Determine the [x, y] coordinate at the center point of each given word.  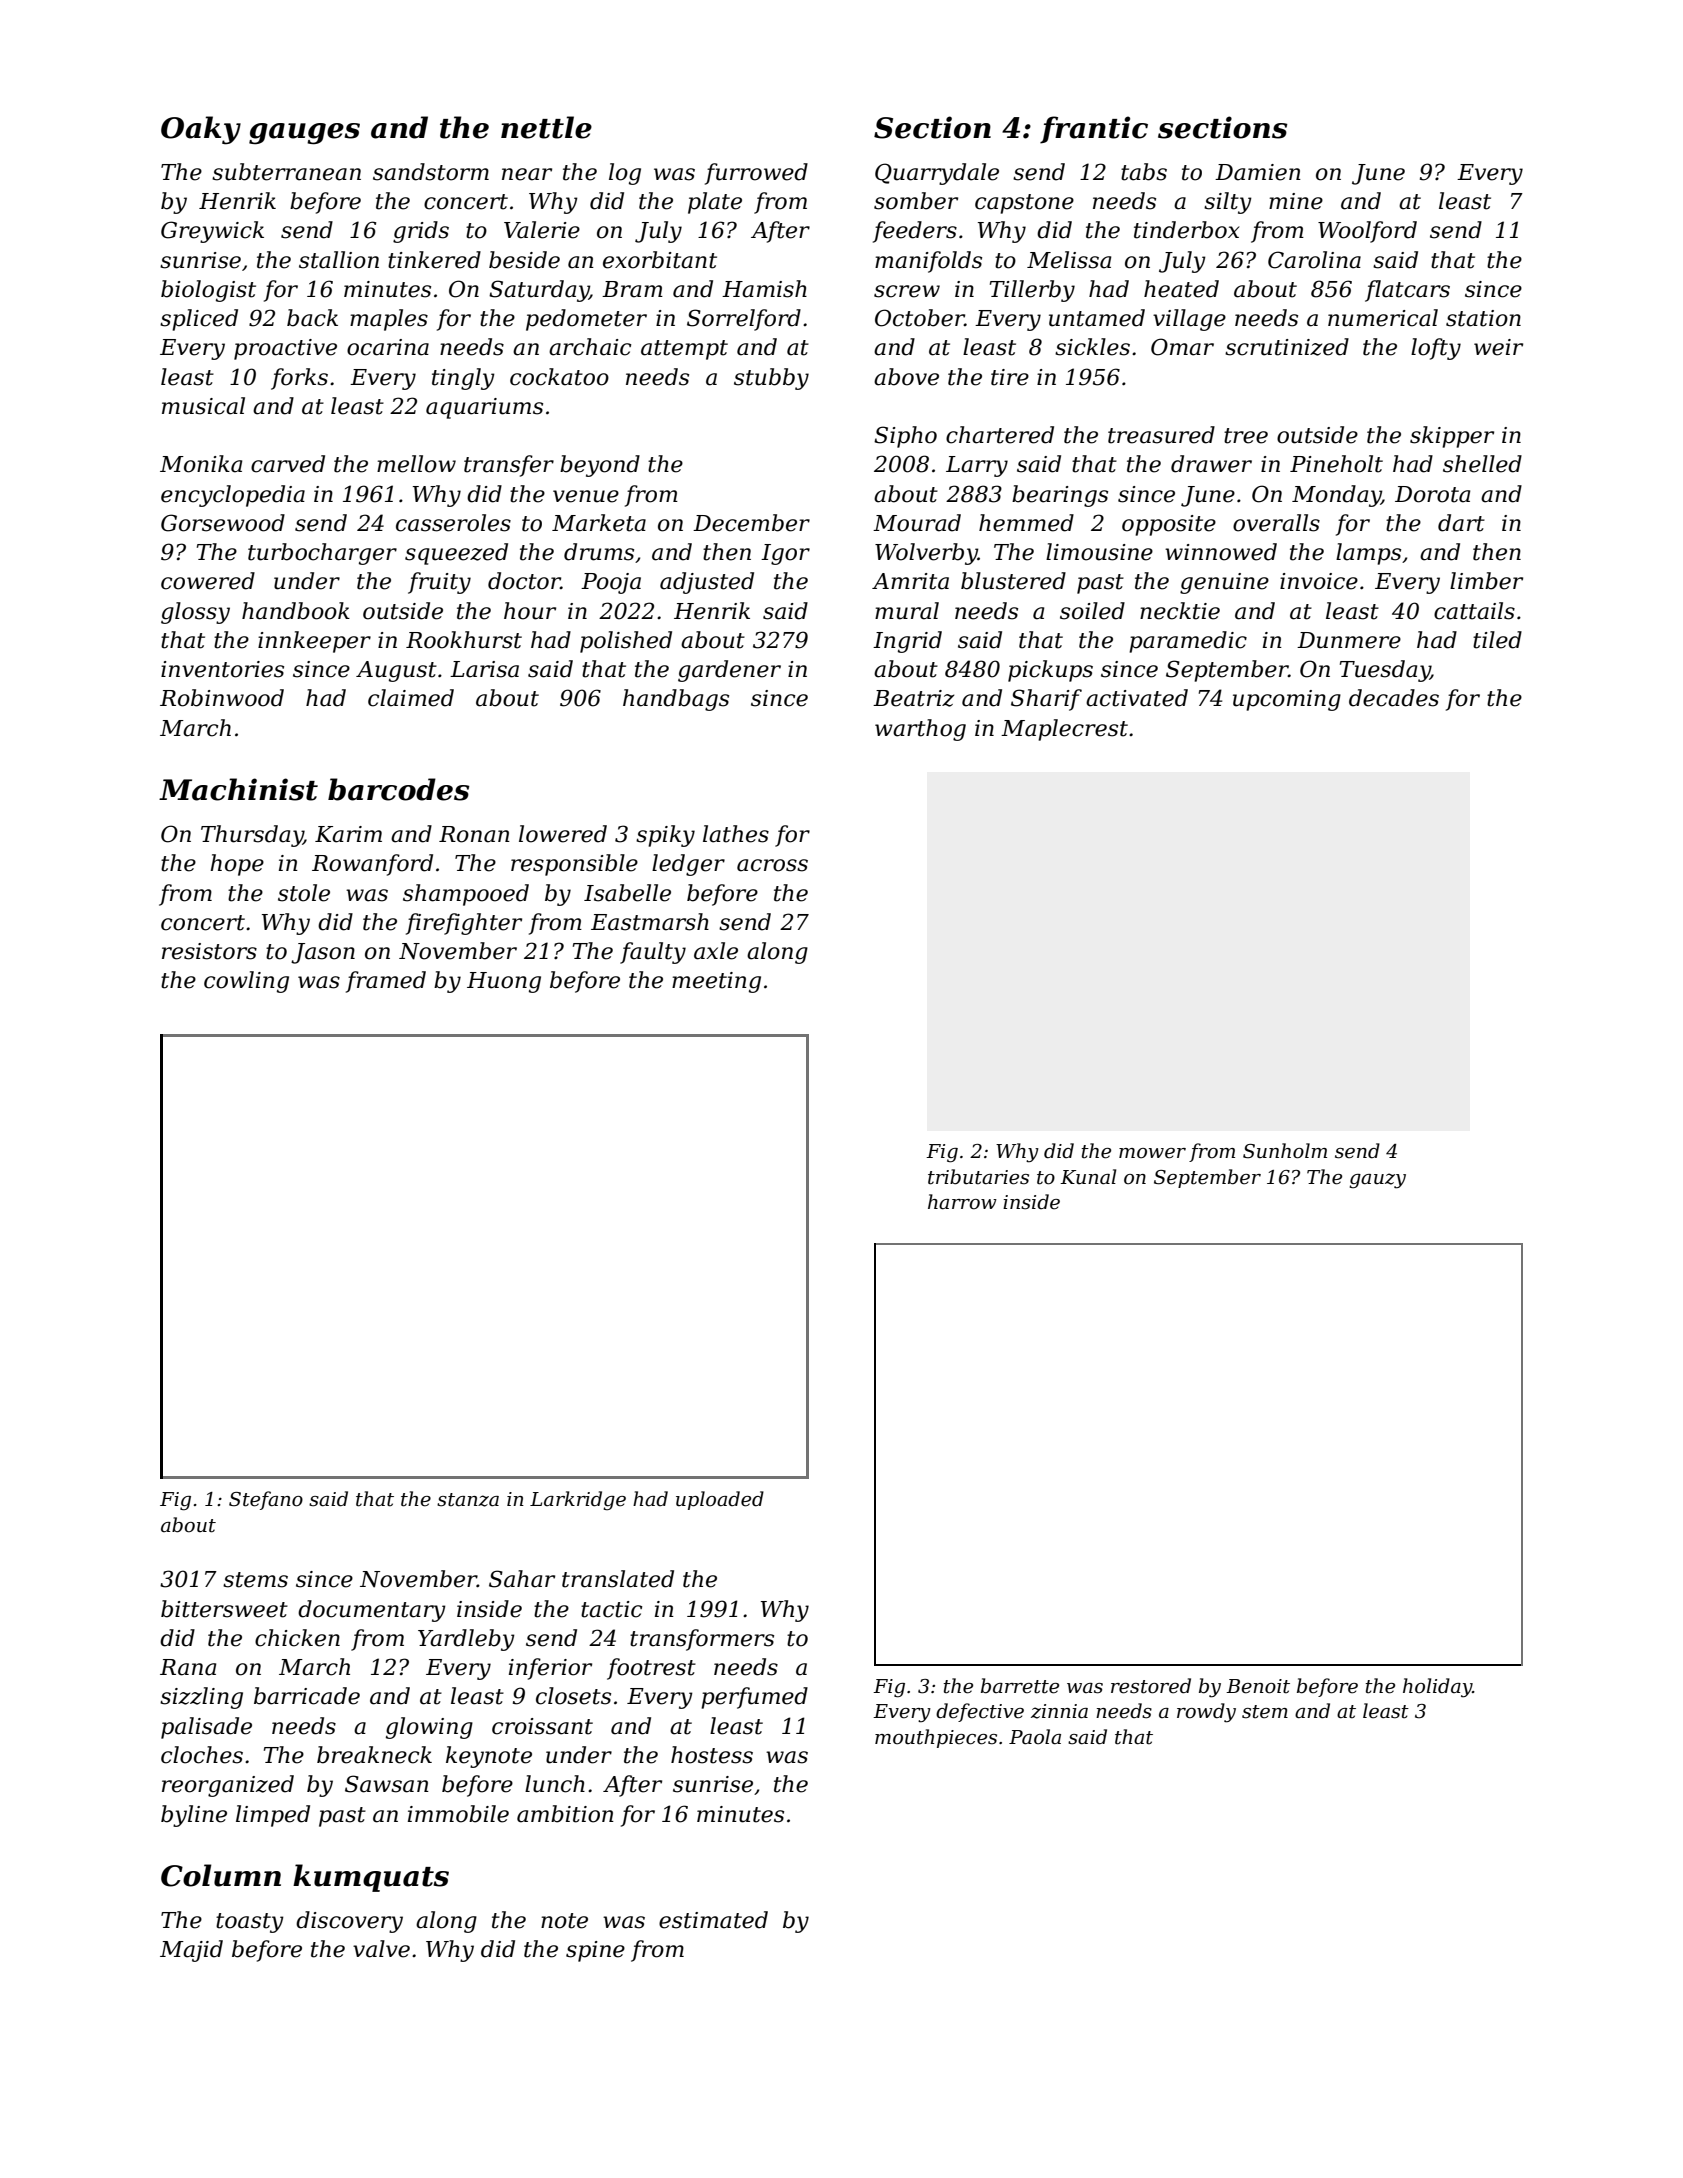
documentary [372, 1611]
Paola [1035, 1737]
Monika [201, 464]
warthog [920, 730]
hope [237, 865]
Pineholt [1336, 464]
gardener [729, 671]
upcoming [1287, 700]
